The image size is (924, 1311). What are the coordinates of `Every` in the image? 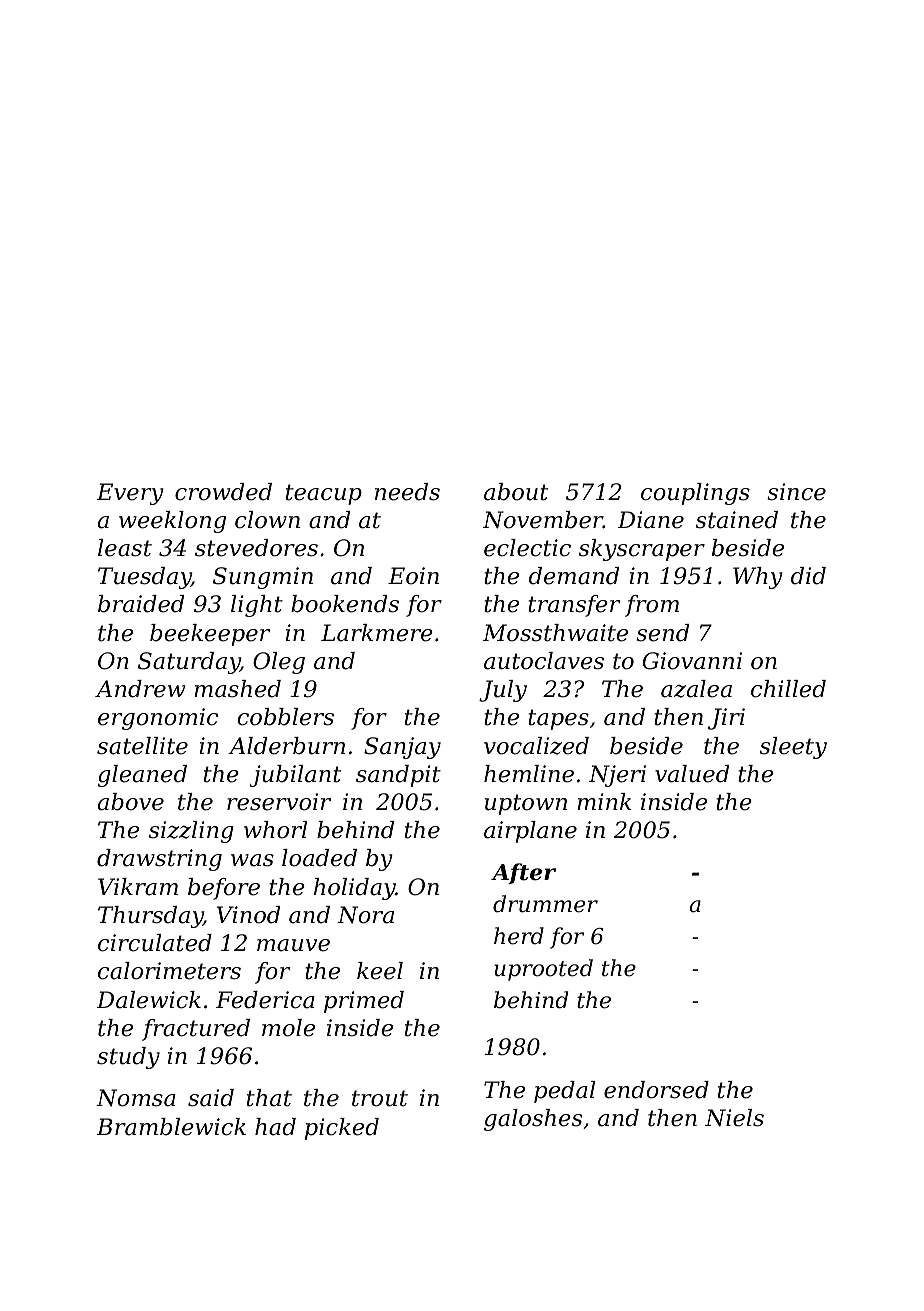 It's located at (130, 494).
